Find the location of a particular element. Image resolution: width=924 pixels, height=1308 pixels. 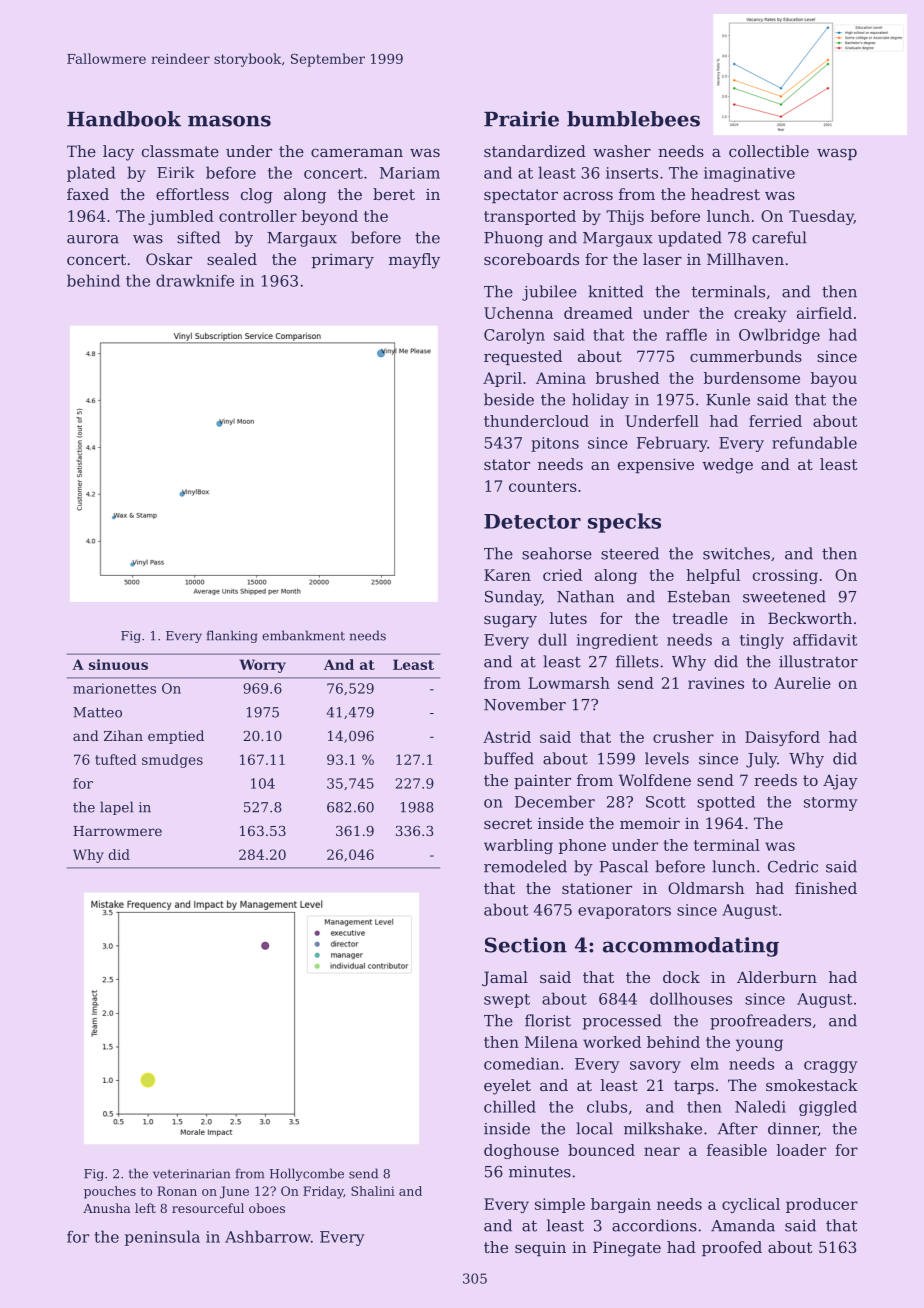

masons is located at coordinates (229, 121).
